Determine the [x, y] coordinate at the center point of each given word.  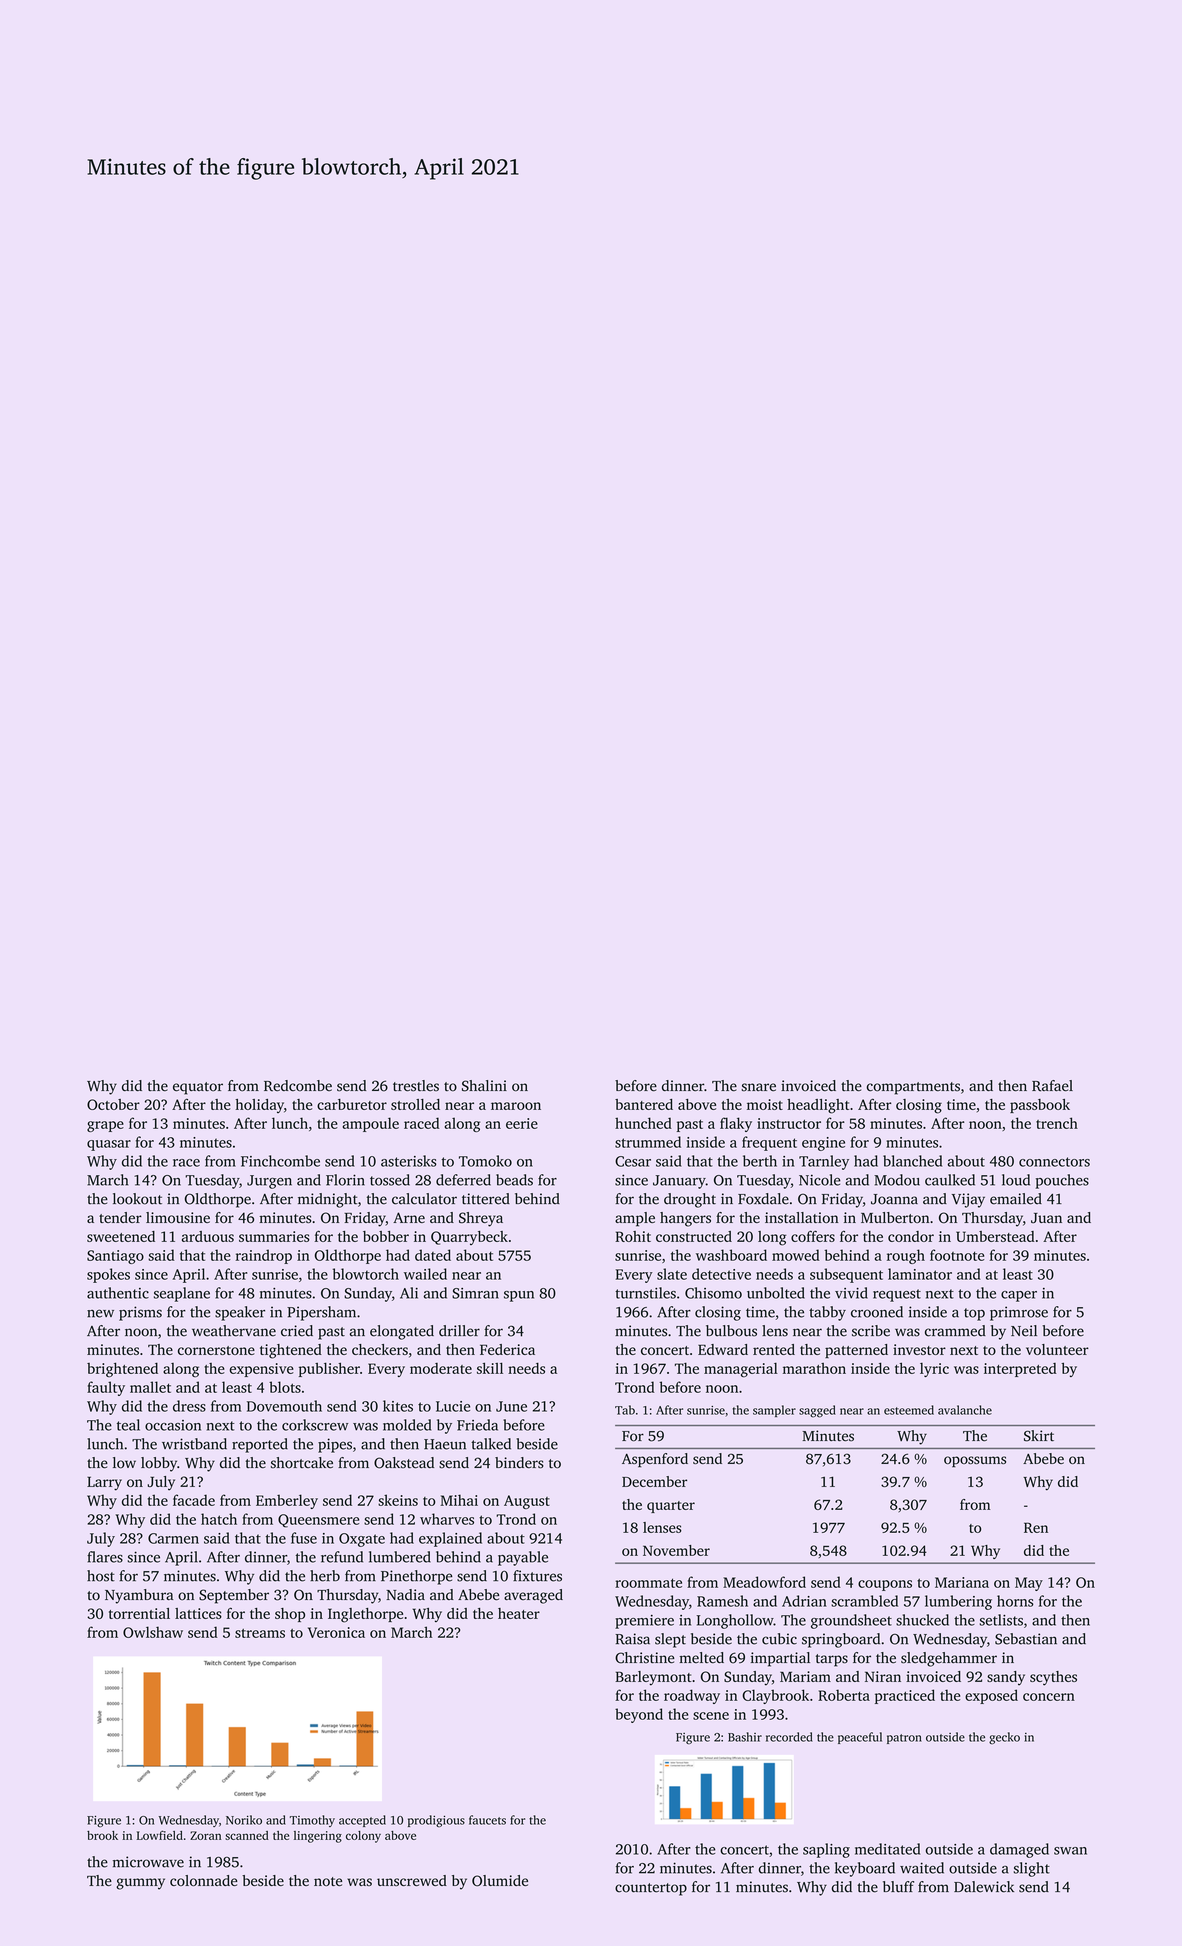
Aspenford [655, 1460]
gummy [140, 1884]
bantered [644, 1104]
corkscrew [315, 1425]
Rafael [1052, 1086]
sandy [1006, 1678]
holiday [259, 1106]
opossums [975, 1461]
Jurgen [269, 1182]
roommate [648, 1583]
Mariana [962, 1582]
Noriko [244, 1820]
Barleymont [653, 1678]
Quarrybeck [469, 1238]
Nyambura [139, 1596]
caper [1019, 1296]
